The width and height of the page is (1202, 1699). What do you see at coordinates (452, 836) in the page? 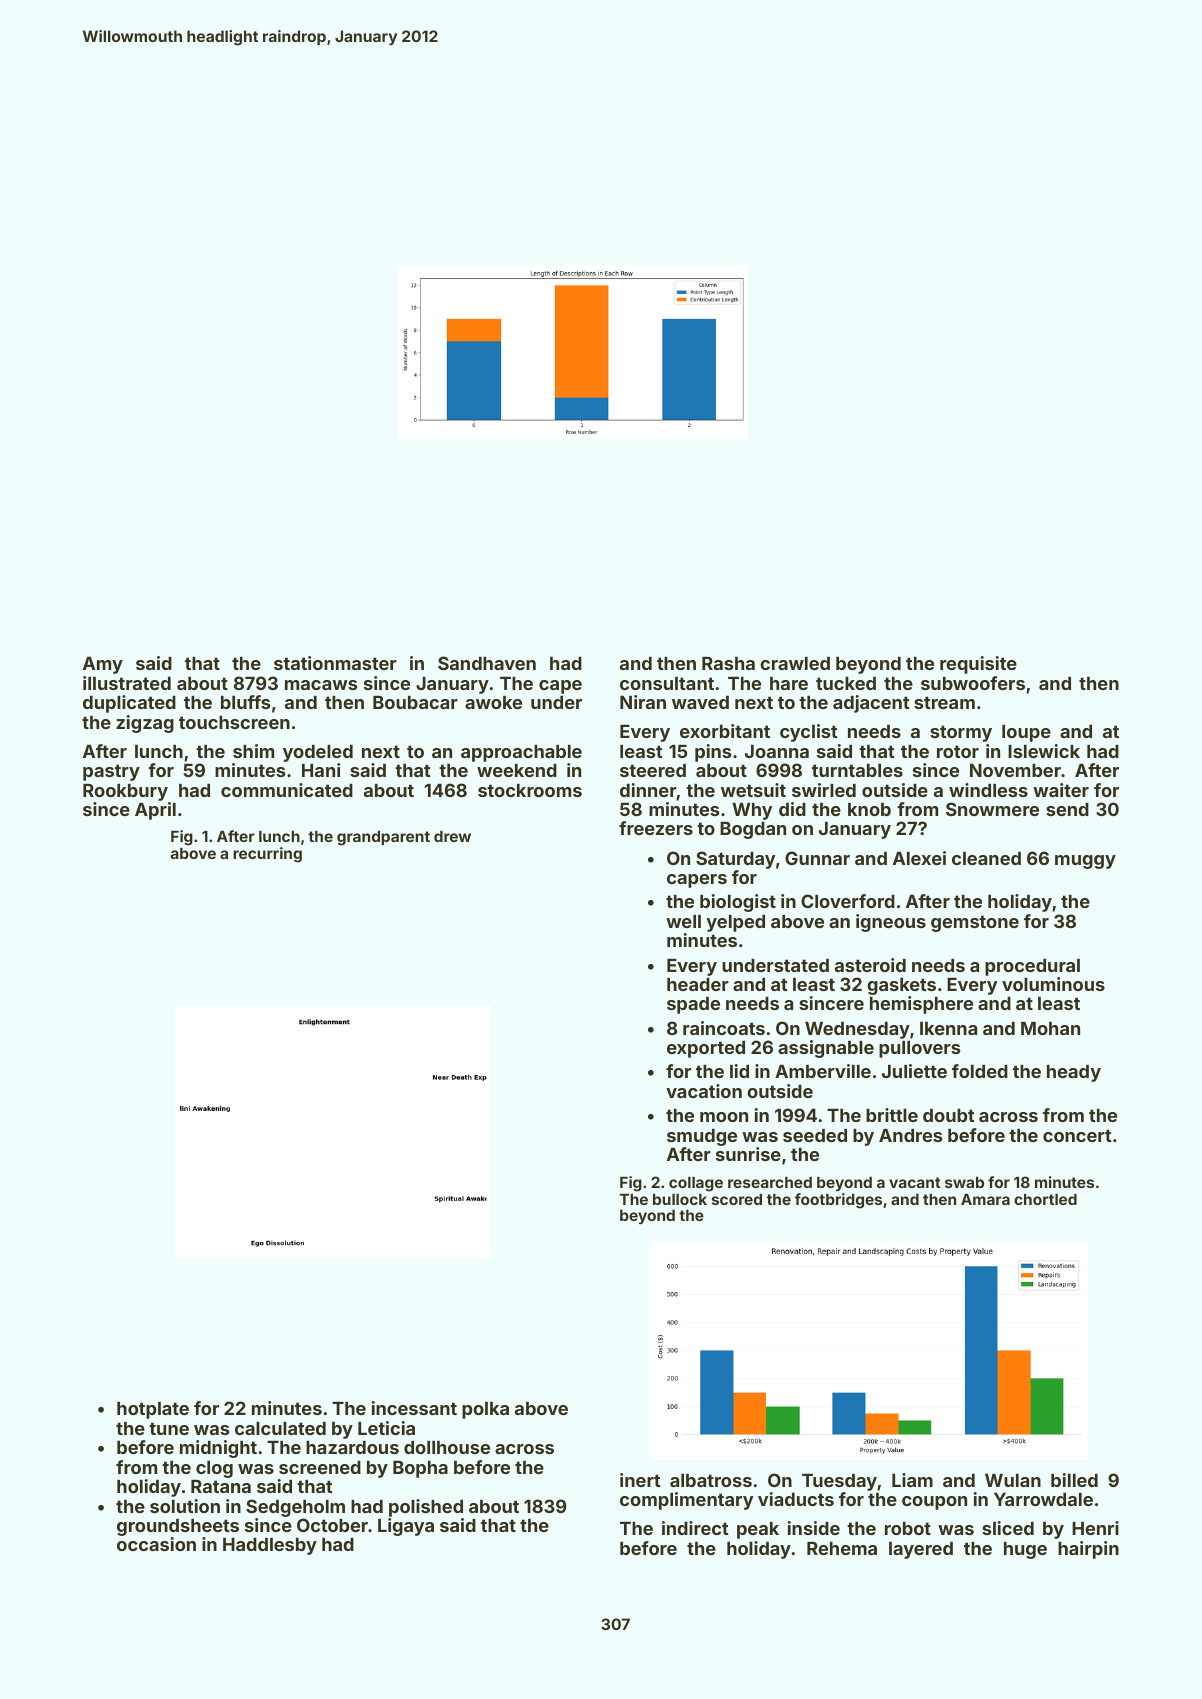
I see `drew` at bounding box center [452, 836].
